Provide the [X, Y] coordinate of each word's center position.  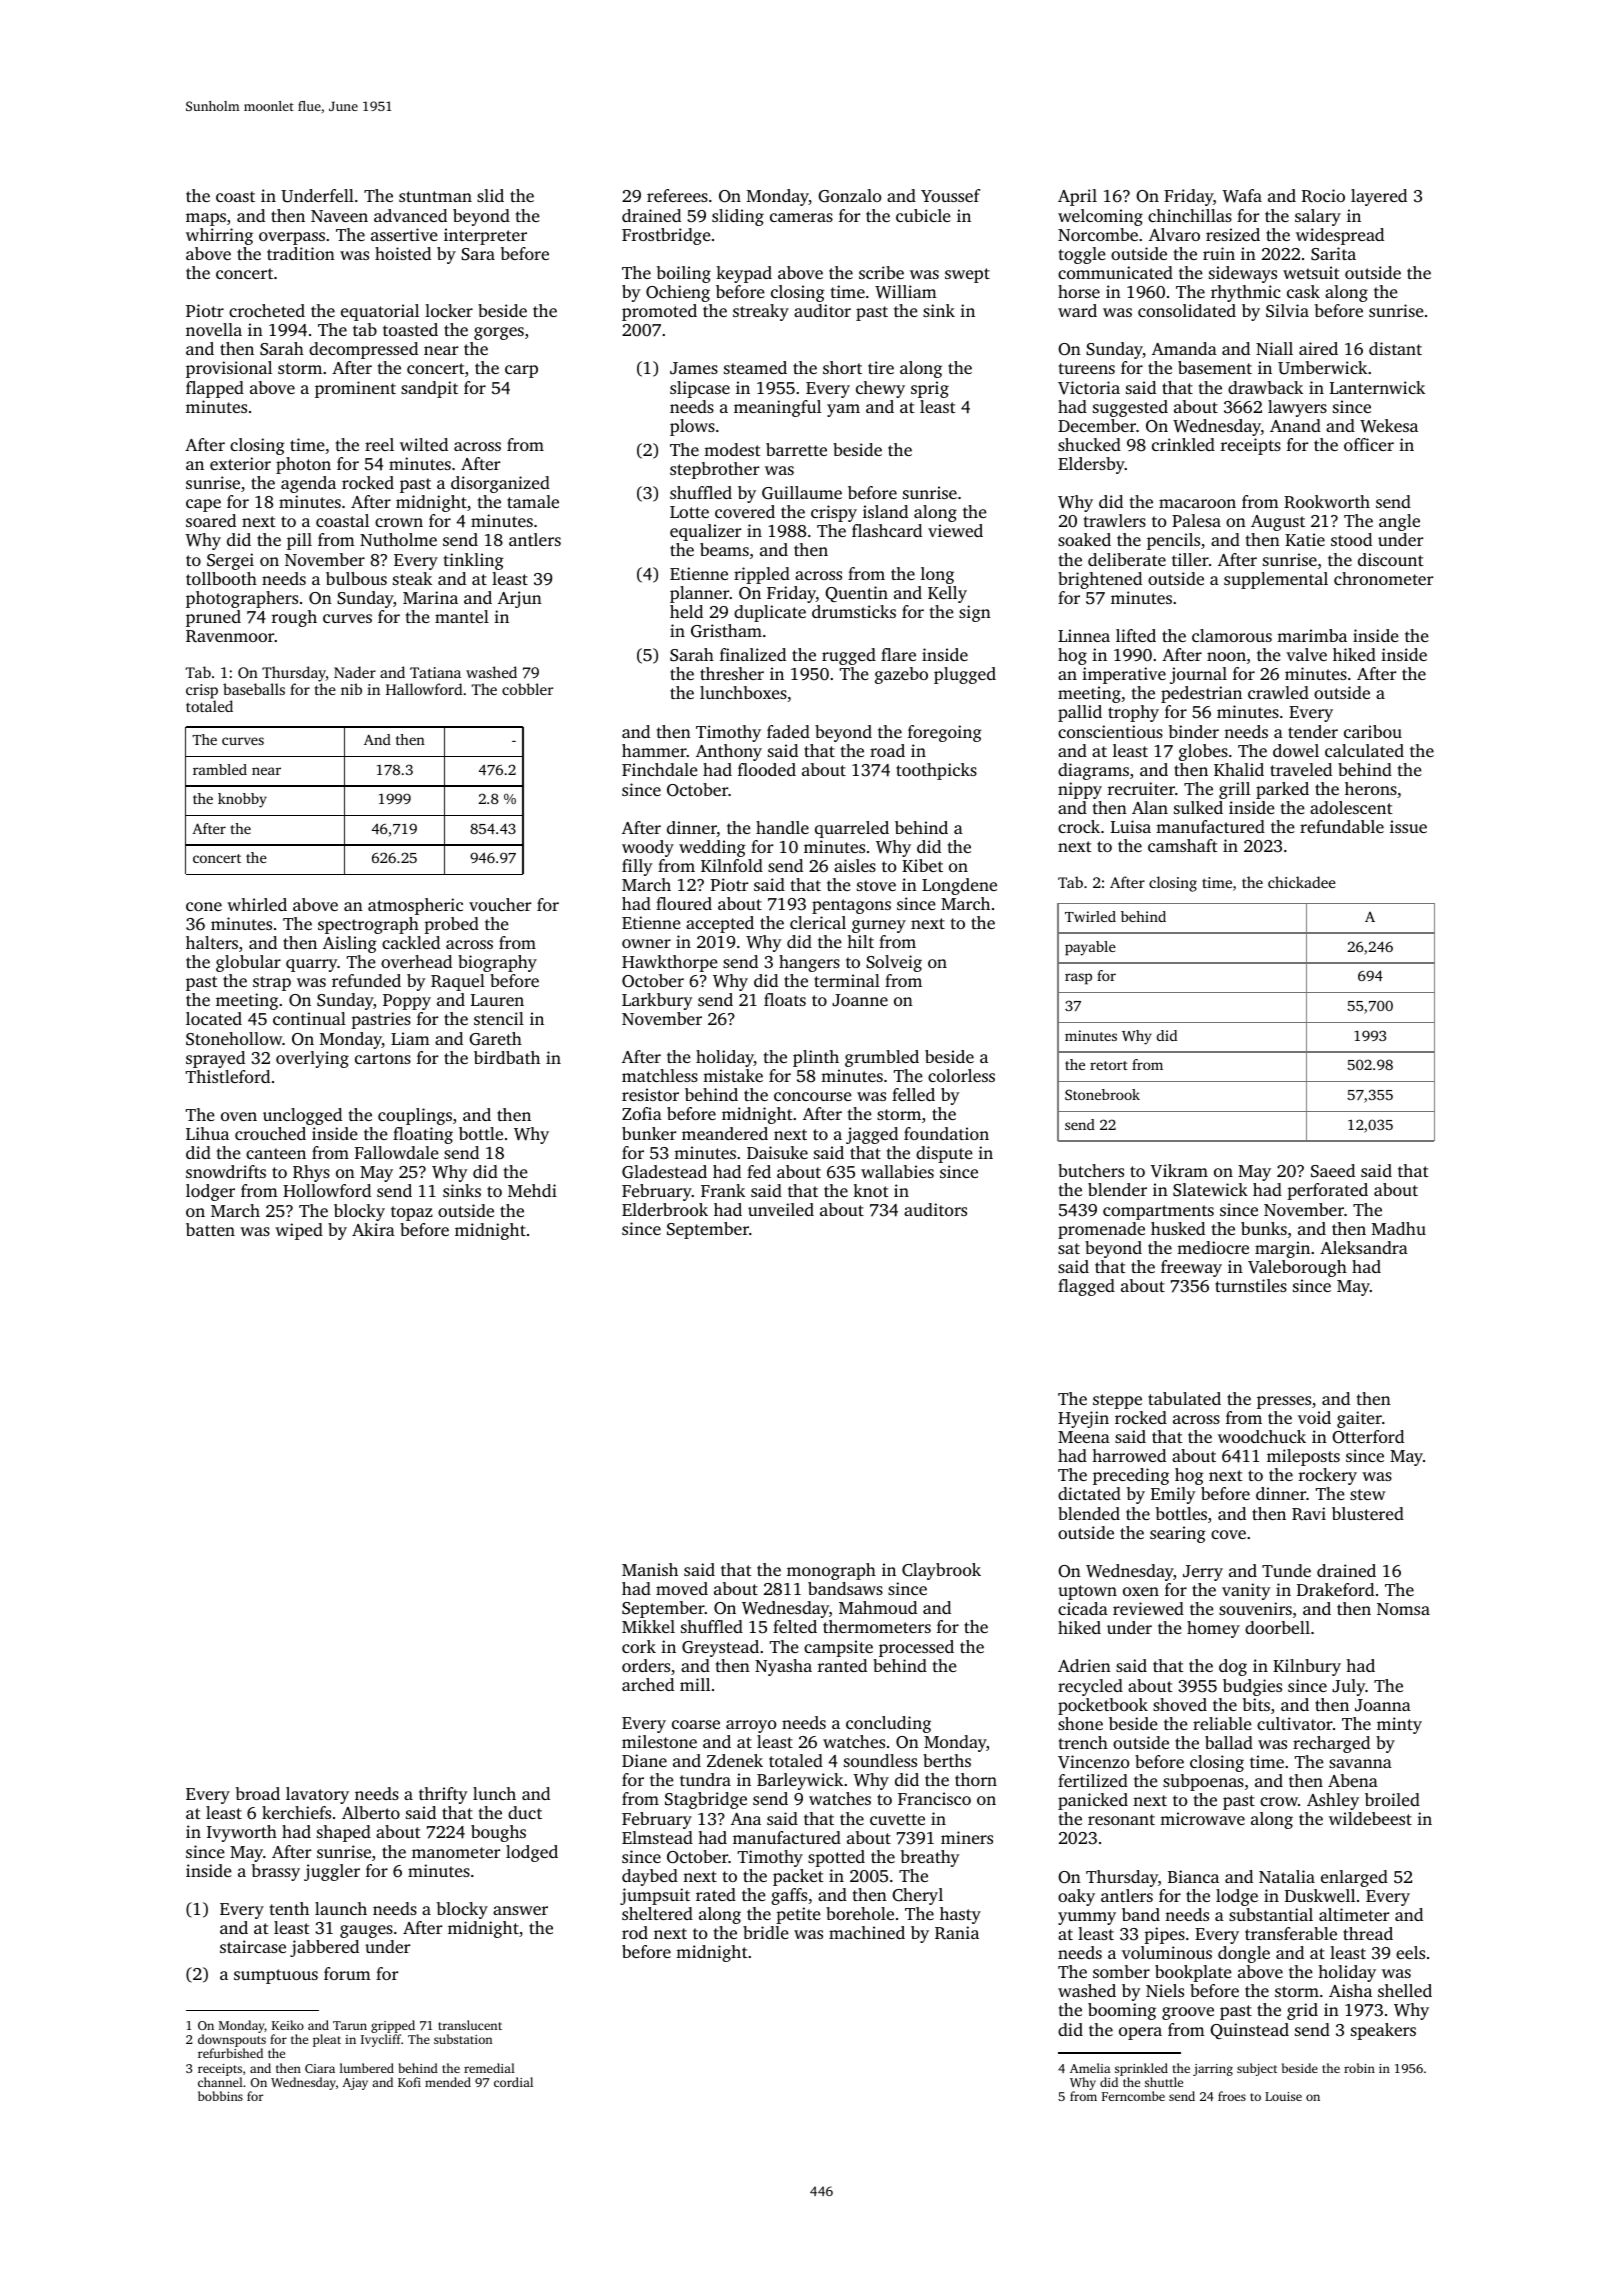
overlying [312, 1059]
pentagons [851, 906]
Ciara [320, 2068]
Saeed [1333, 1171]
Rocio [1323, 196]
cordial [513, 2082]
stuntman [435, 196]
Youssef [950, 195]
